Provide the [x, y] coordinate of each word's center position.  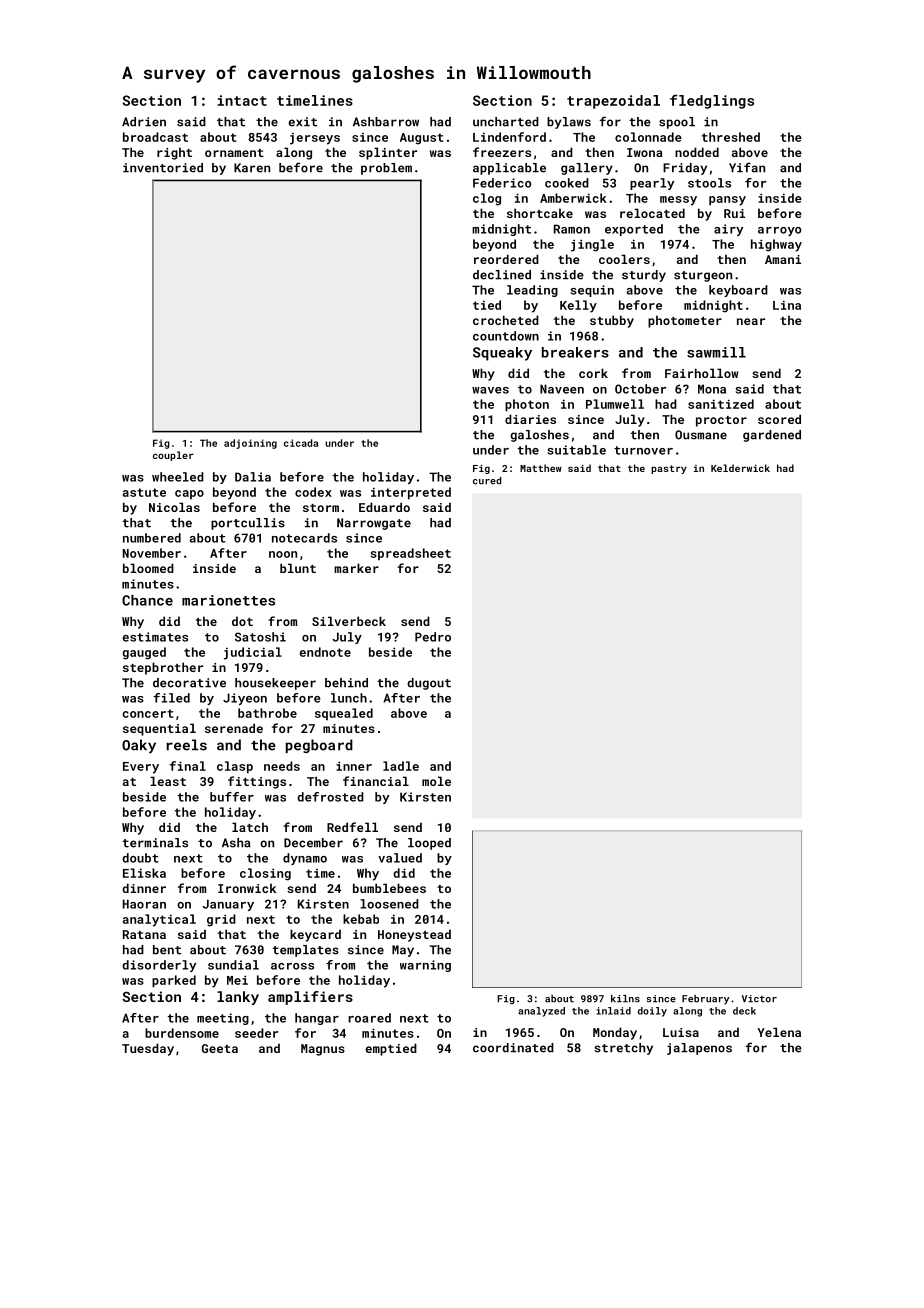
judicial [253, 653]
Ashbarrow [386, 122]
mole [436, 781]
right [174, 153]
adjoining [250, 444]
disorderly [159, 966]
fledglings [712, 101]
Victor [759, 999]
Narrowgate [374, 524]
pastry [669, 469]
